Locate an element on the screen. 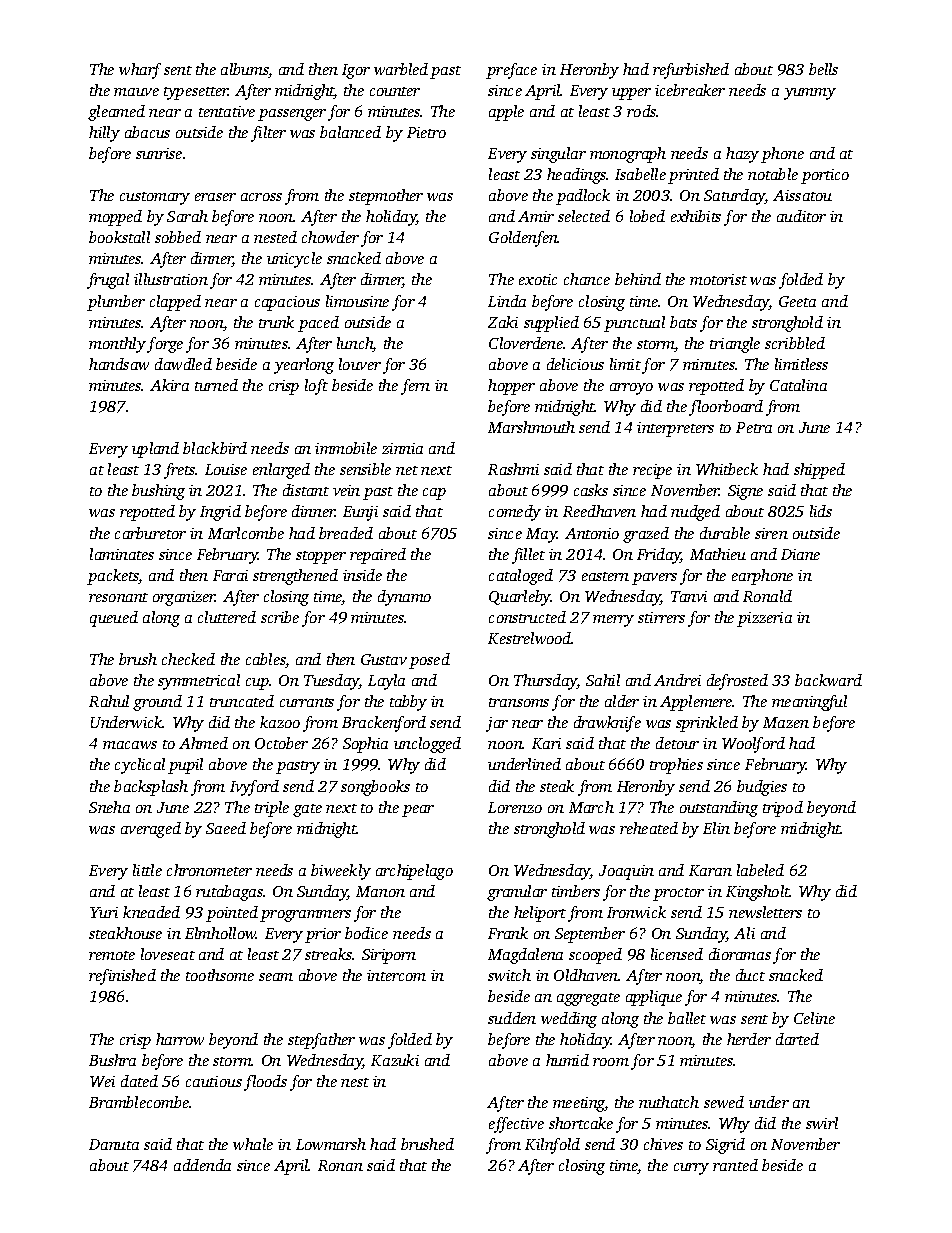 The width and height of the screenshot is (952, 1233). Ronald is located at coordinates (767, 596).
